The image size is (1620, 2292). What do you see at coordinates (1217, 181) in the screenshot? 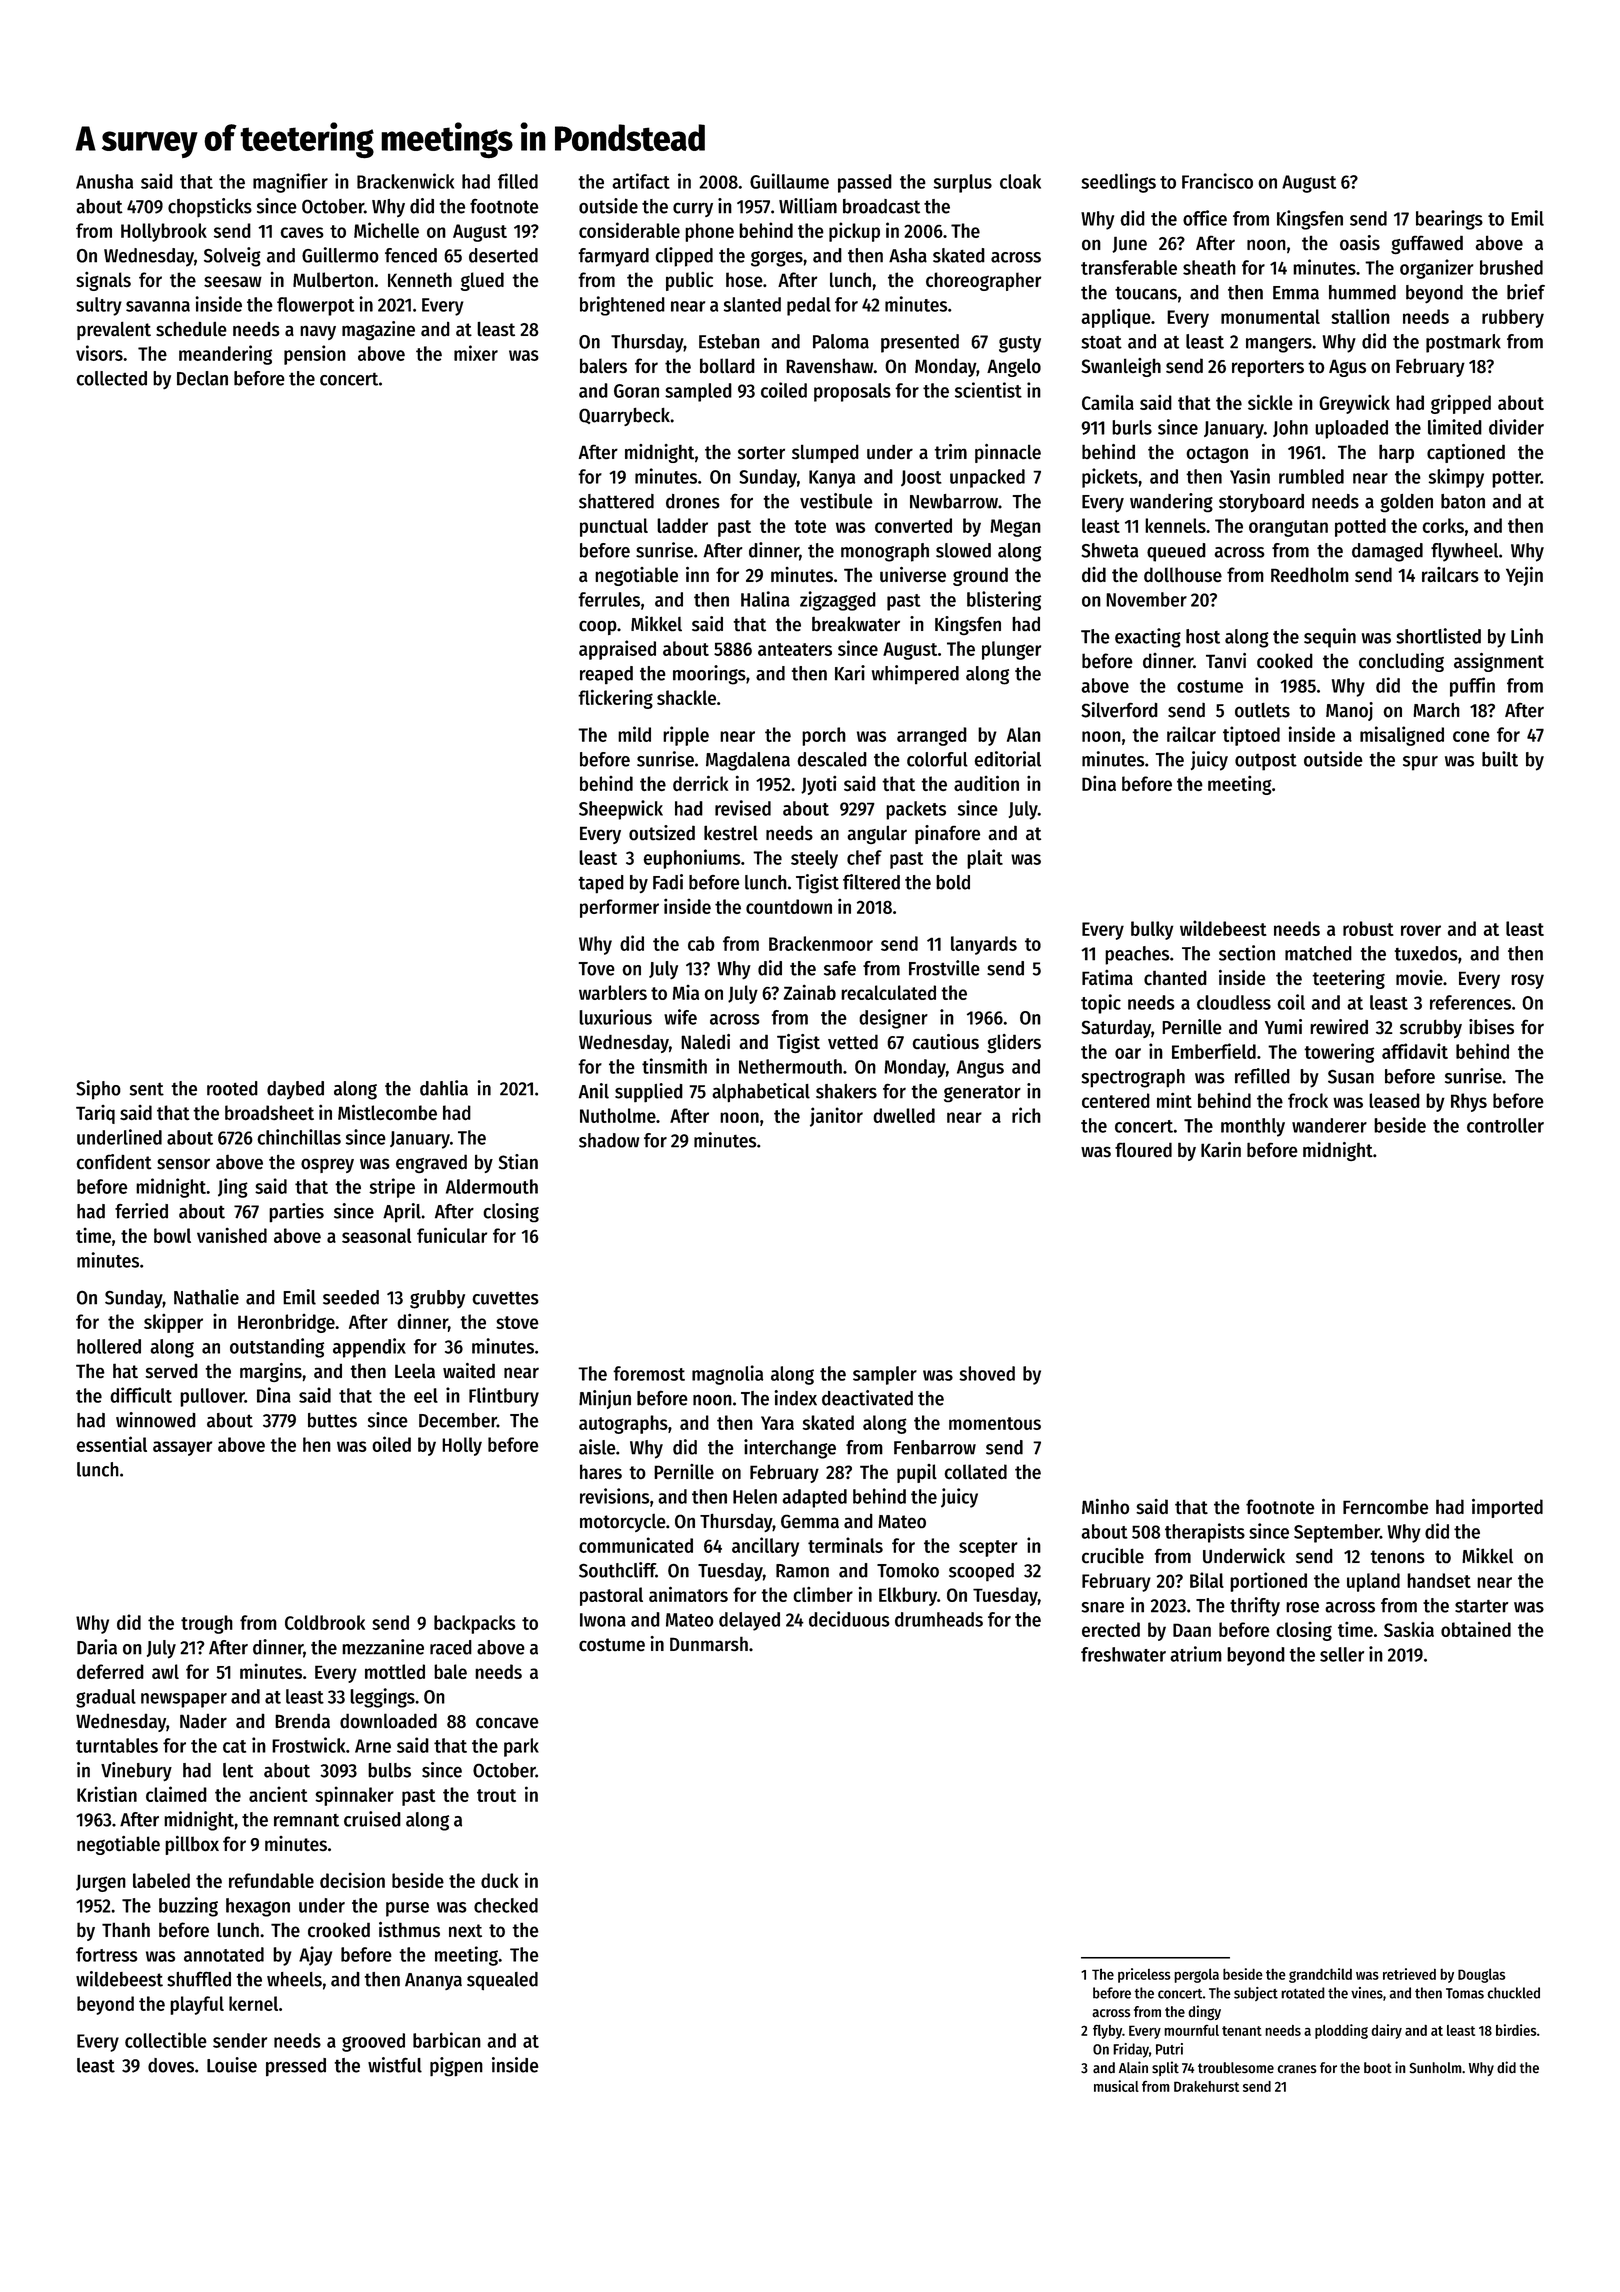
I see `Francisco` at bounding box center [1217, 181].
